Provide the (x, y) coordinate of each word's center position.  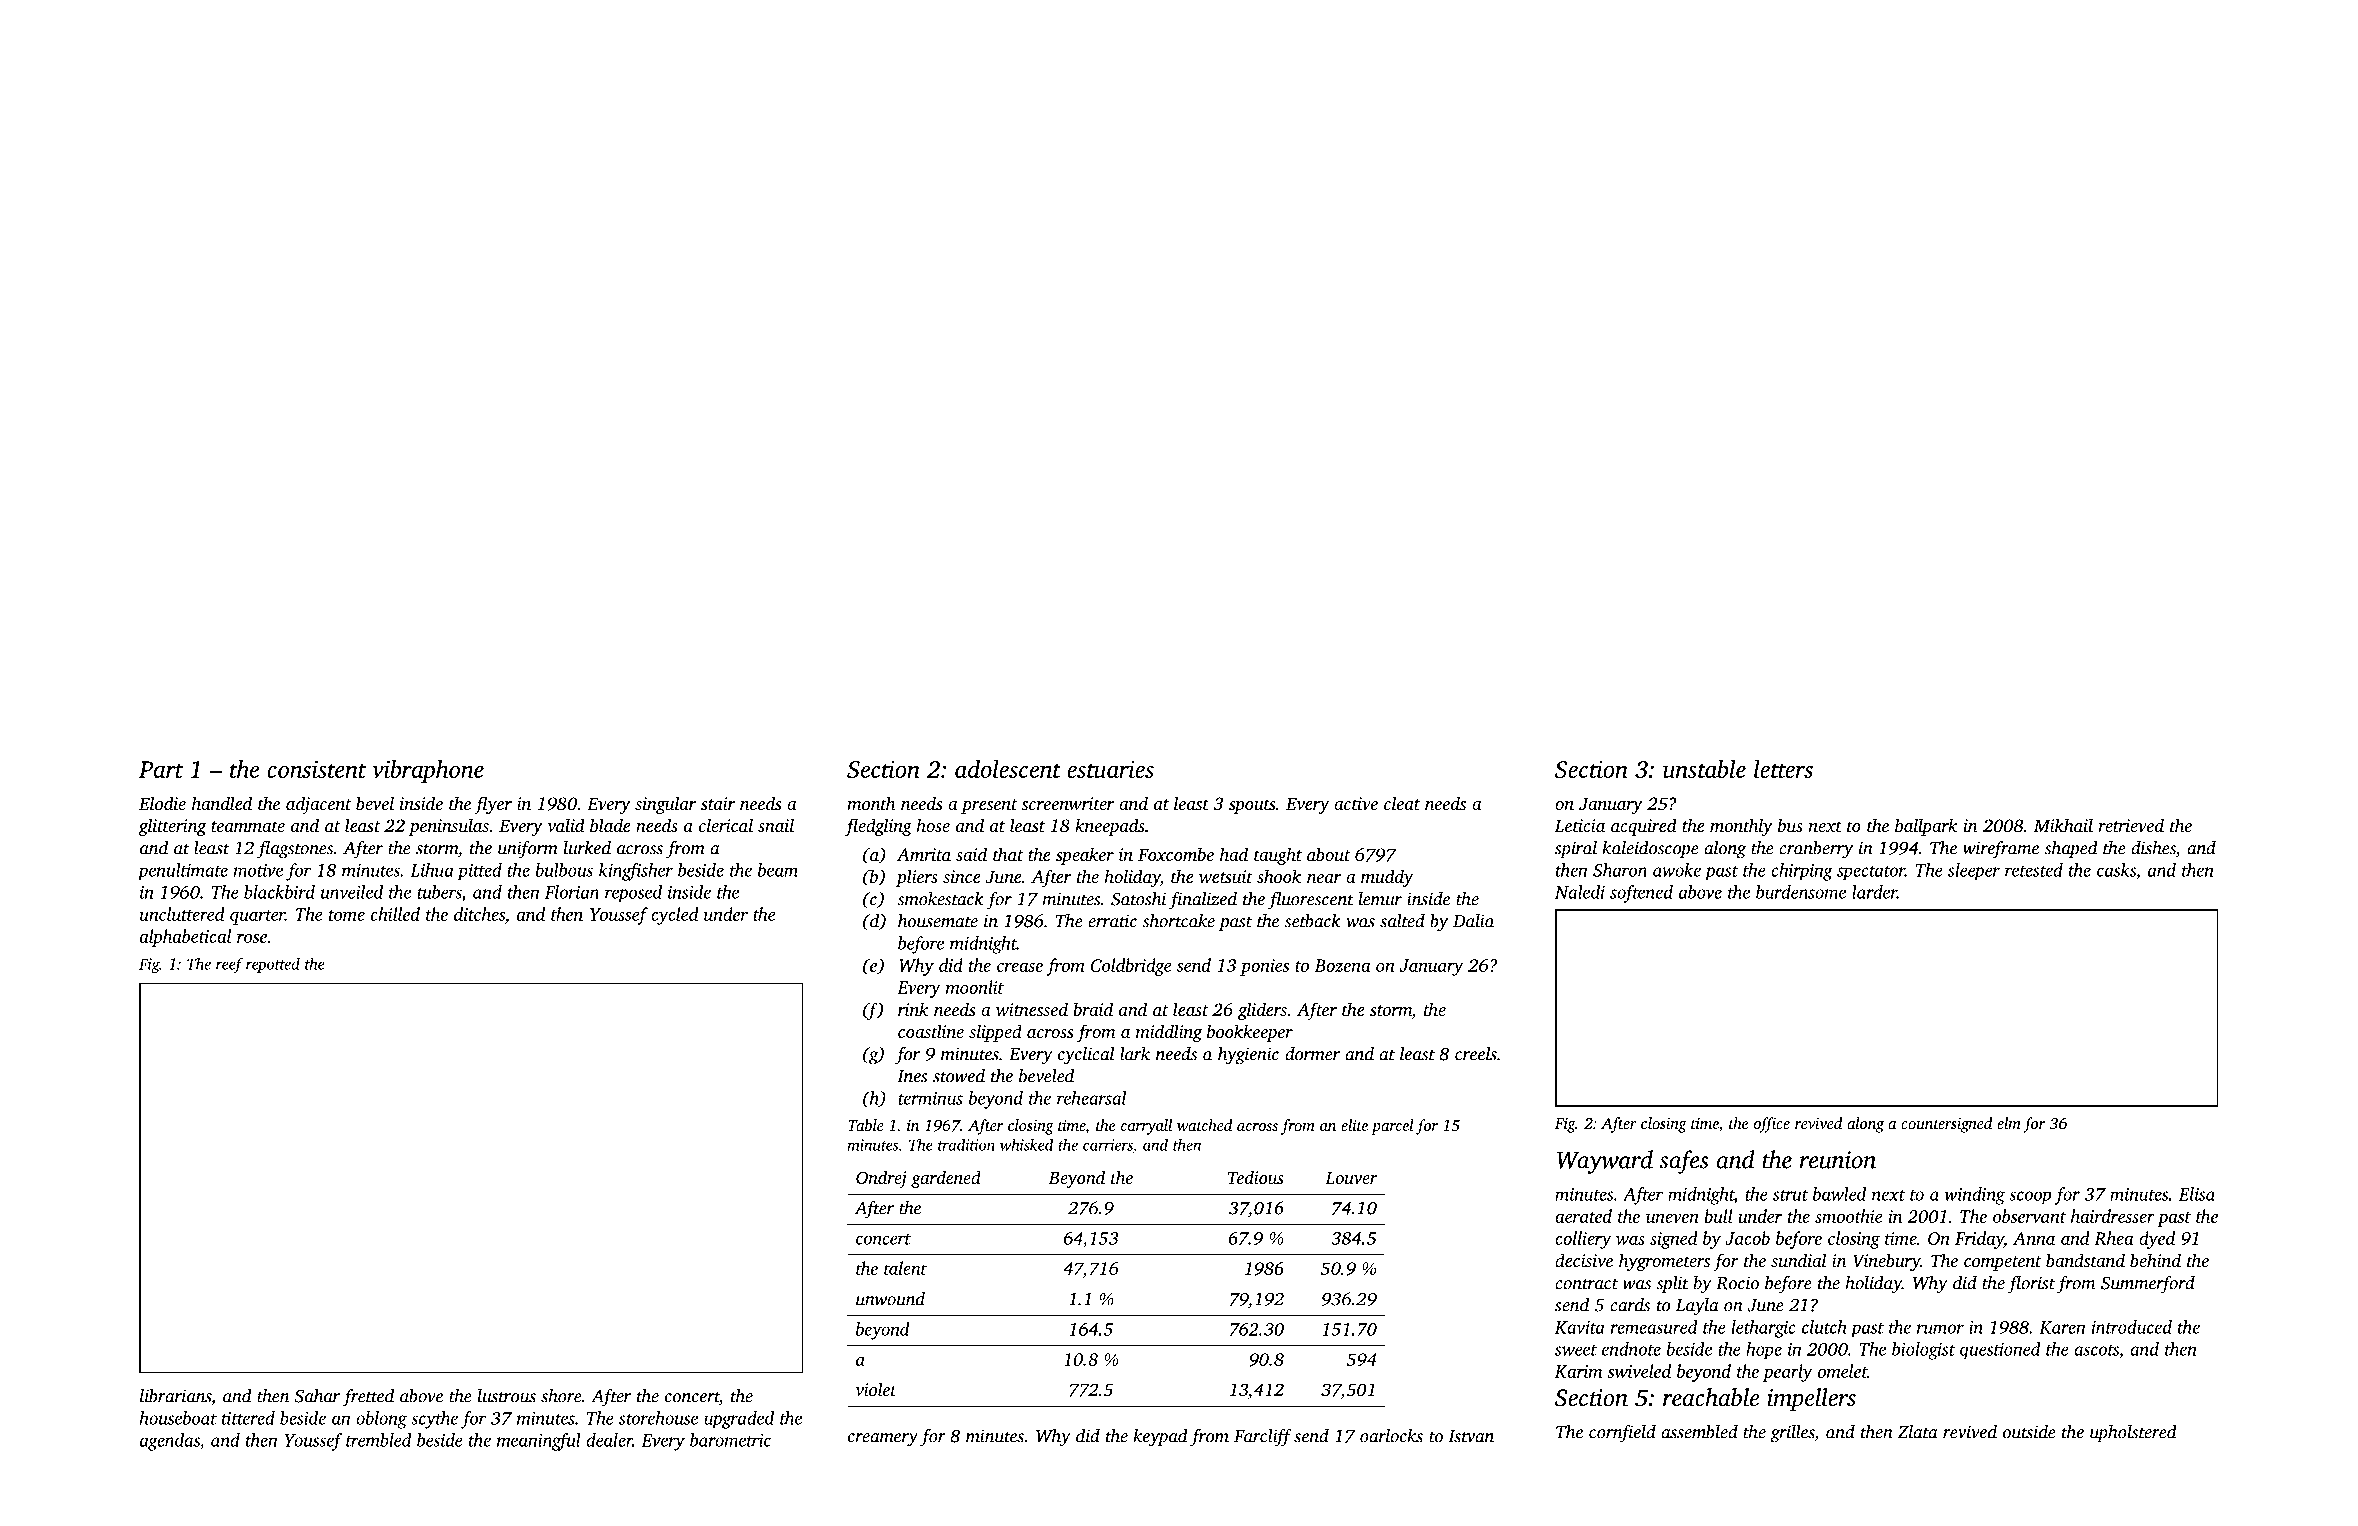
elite (1354, 1125)
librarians (175, 1396)
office (1772, 1125)
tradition (966, 1145)
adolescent (1008, 769)
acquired (1643, 827)
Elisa (2197, 1194)
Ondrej (881, 1179)
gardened (946, 1179)
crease (1020, 967)
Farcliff (1263, 1438)
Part (161, 769)
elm (2009, 1123)
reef (229, 965)
